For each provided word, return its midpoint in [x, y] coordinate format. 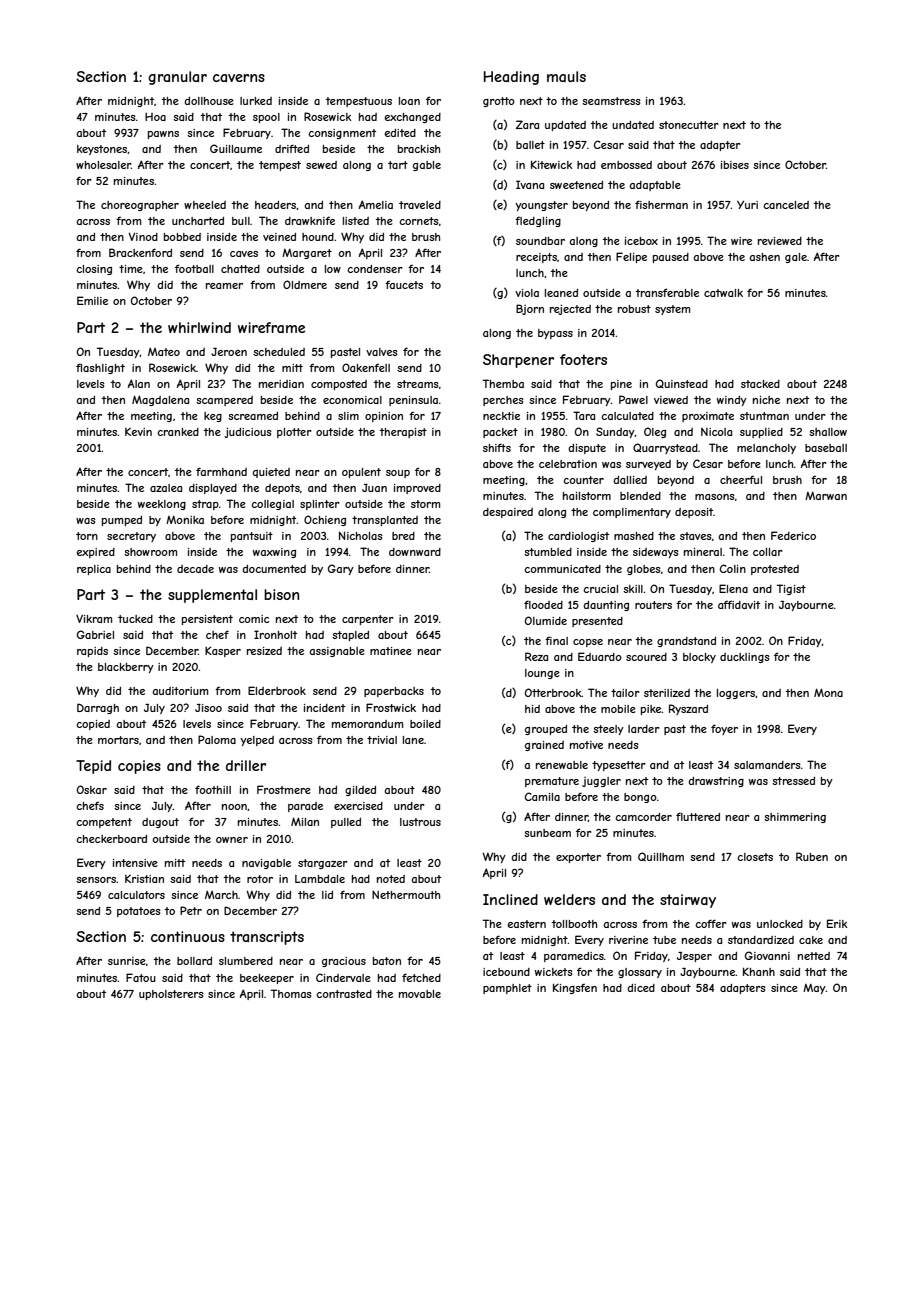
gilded [360, 791]
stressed [793, 781]
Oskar [92, 789]
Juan [374, 488]
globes [644, 570]
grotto [499, 102]
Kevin [138, 432]
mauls [566, 76]
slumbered [246, 961]
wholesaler [103, 165]
